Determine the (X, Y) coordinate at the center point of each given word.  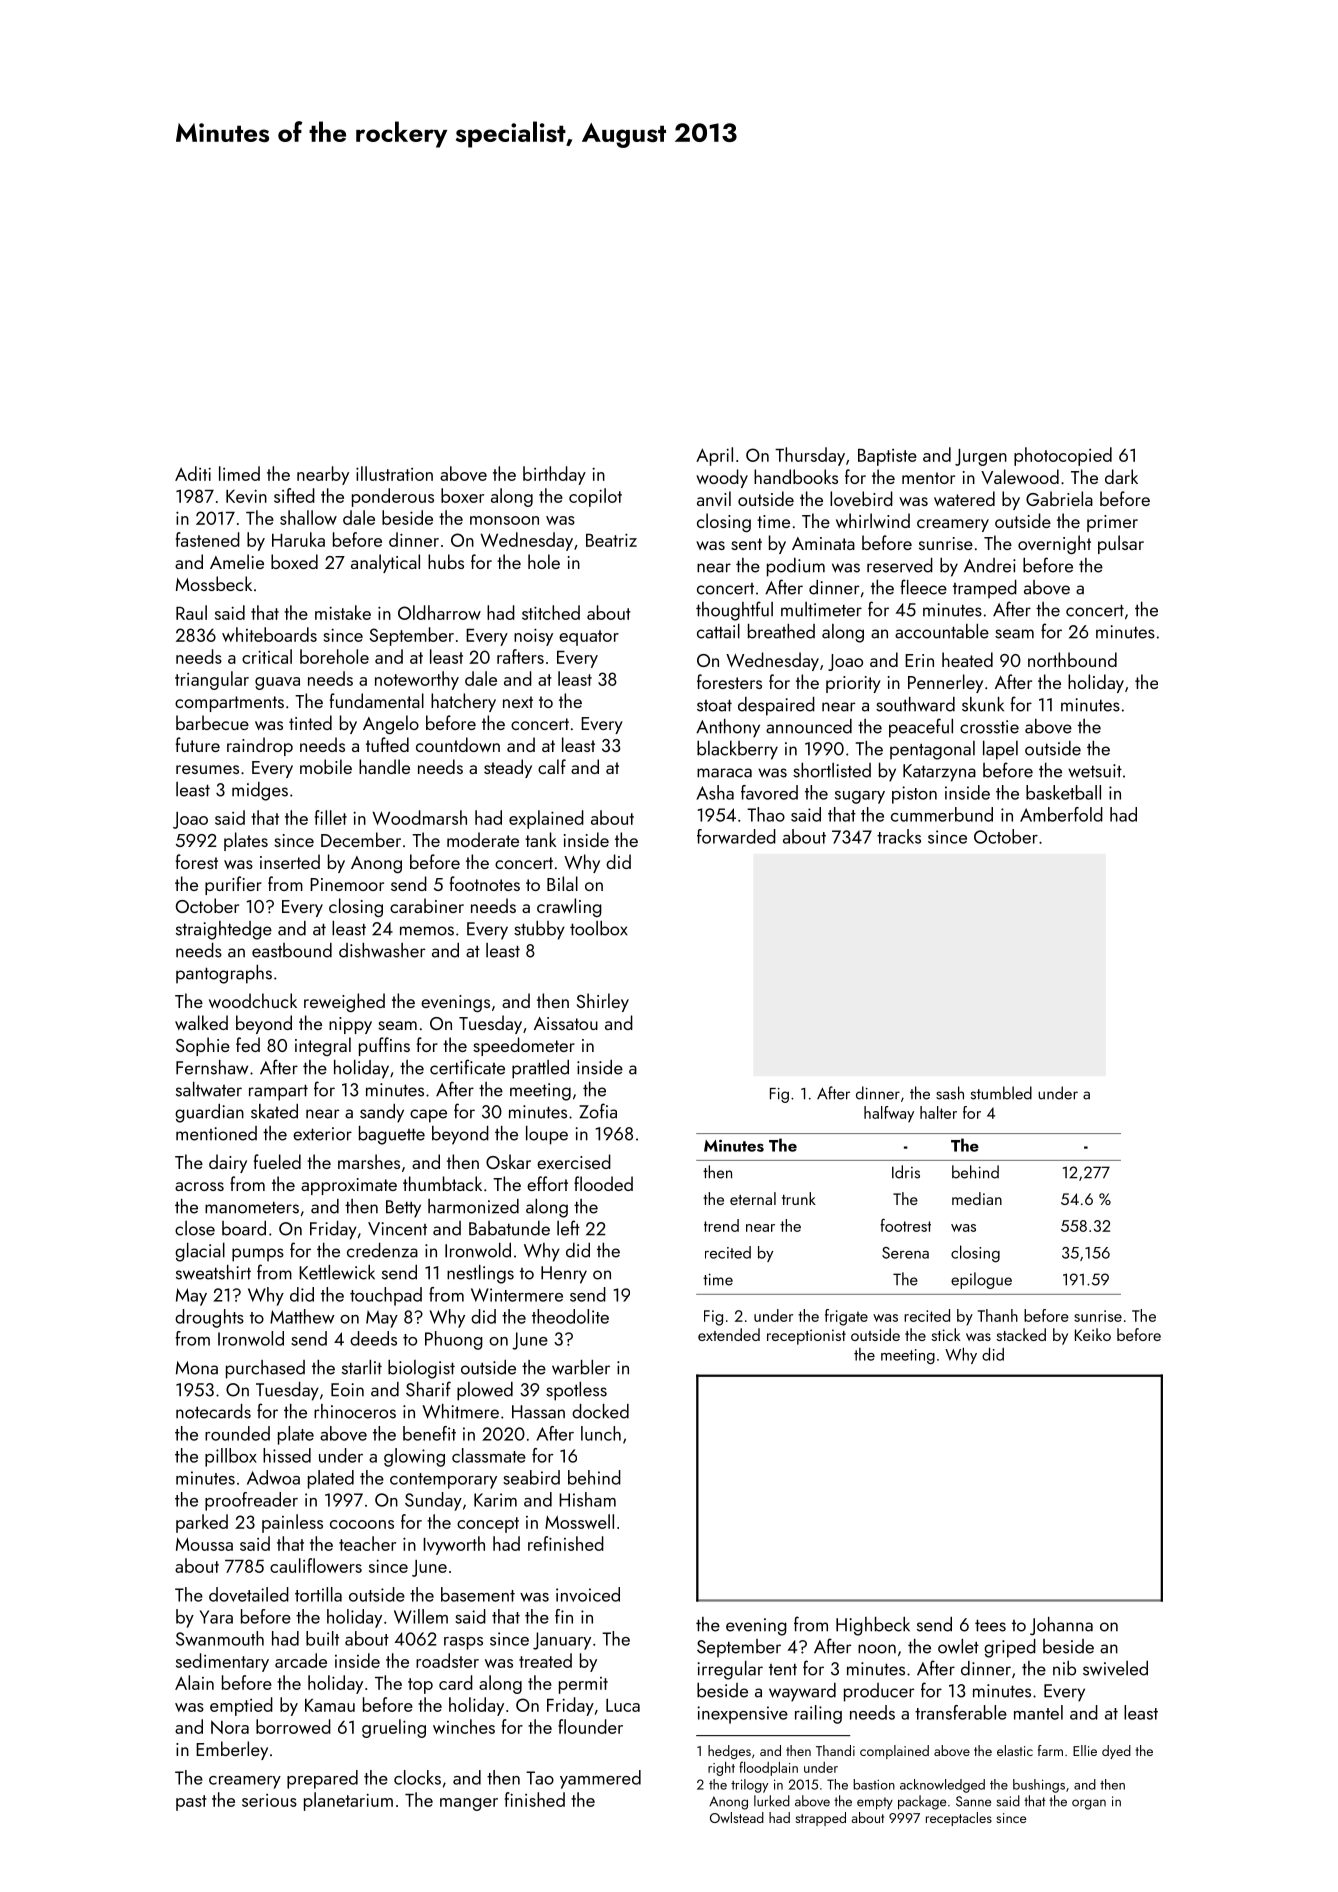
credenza (382, 1250)
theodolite (570, 1316)
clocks (417, 1777)
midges (260, 791)
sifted (294, 495)
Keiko (1093, 1334)
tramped (985, 589)
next (518, 702)
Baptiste (887, 457)
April (714, 456)
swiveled (1115, 1668)
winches (464, 1726)
